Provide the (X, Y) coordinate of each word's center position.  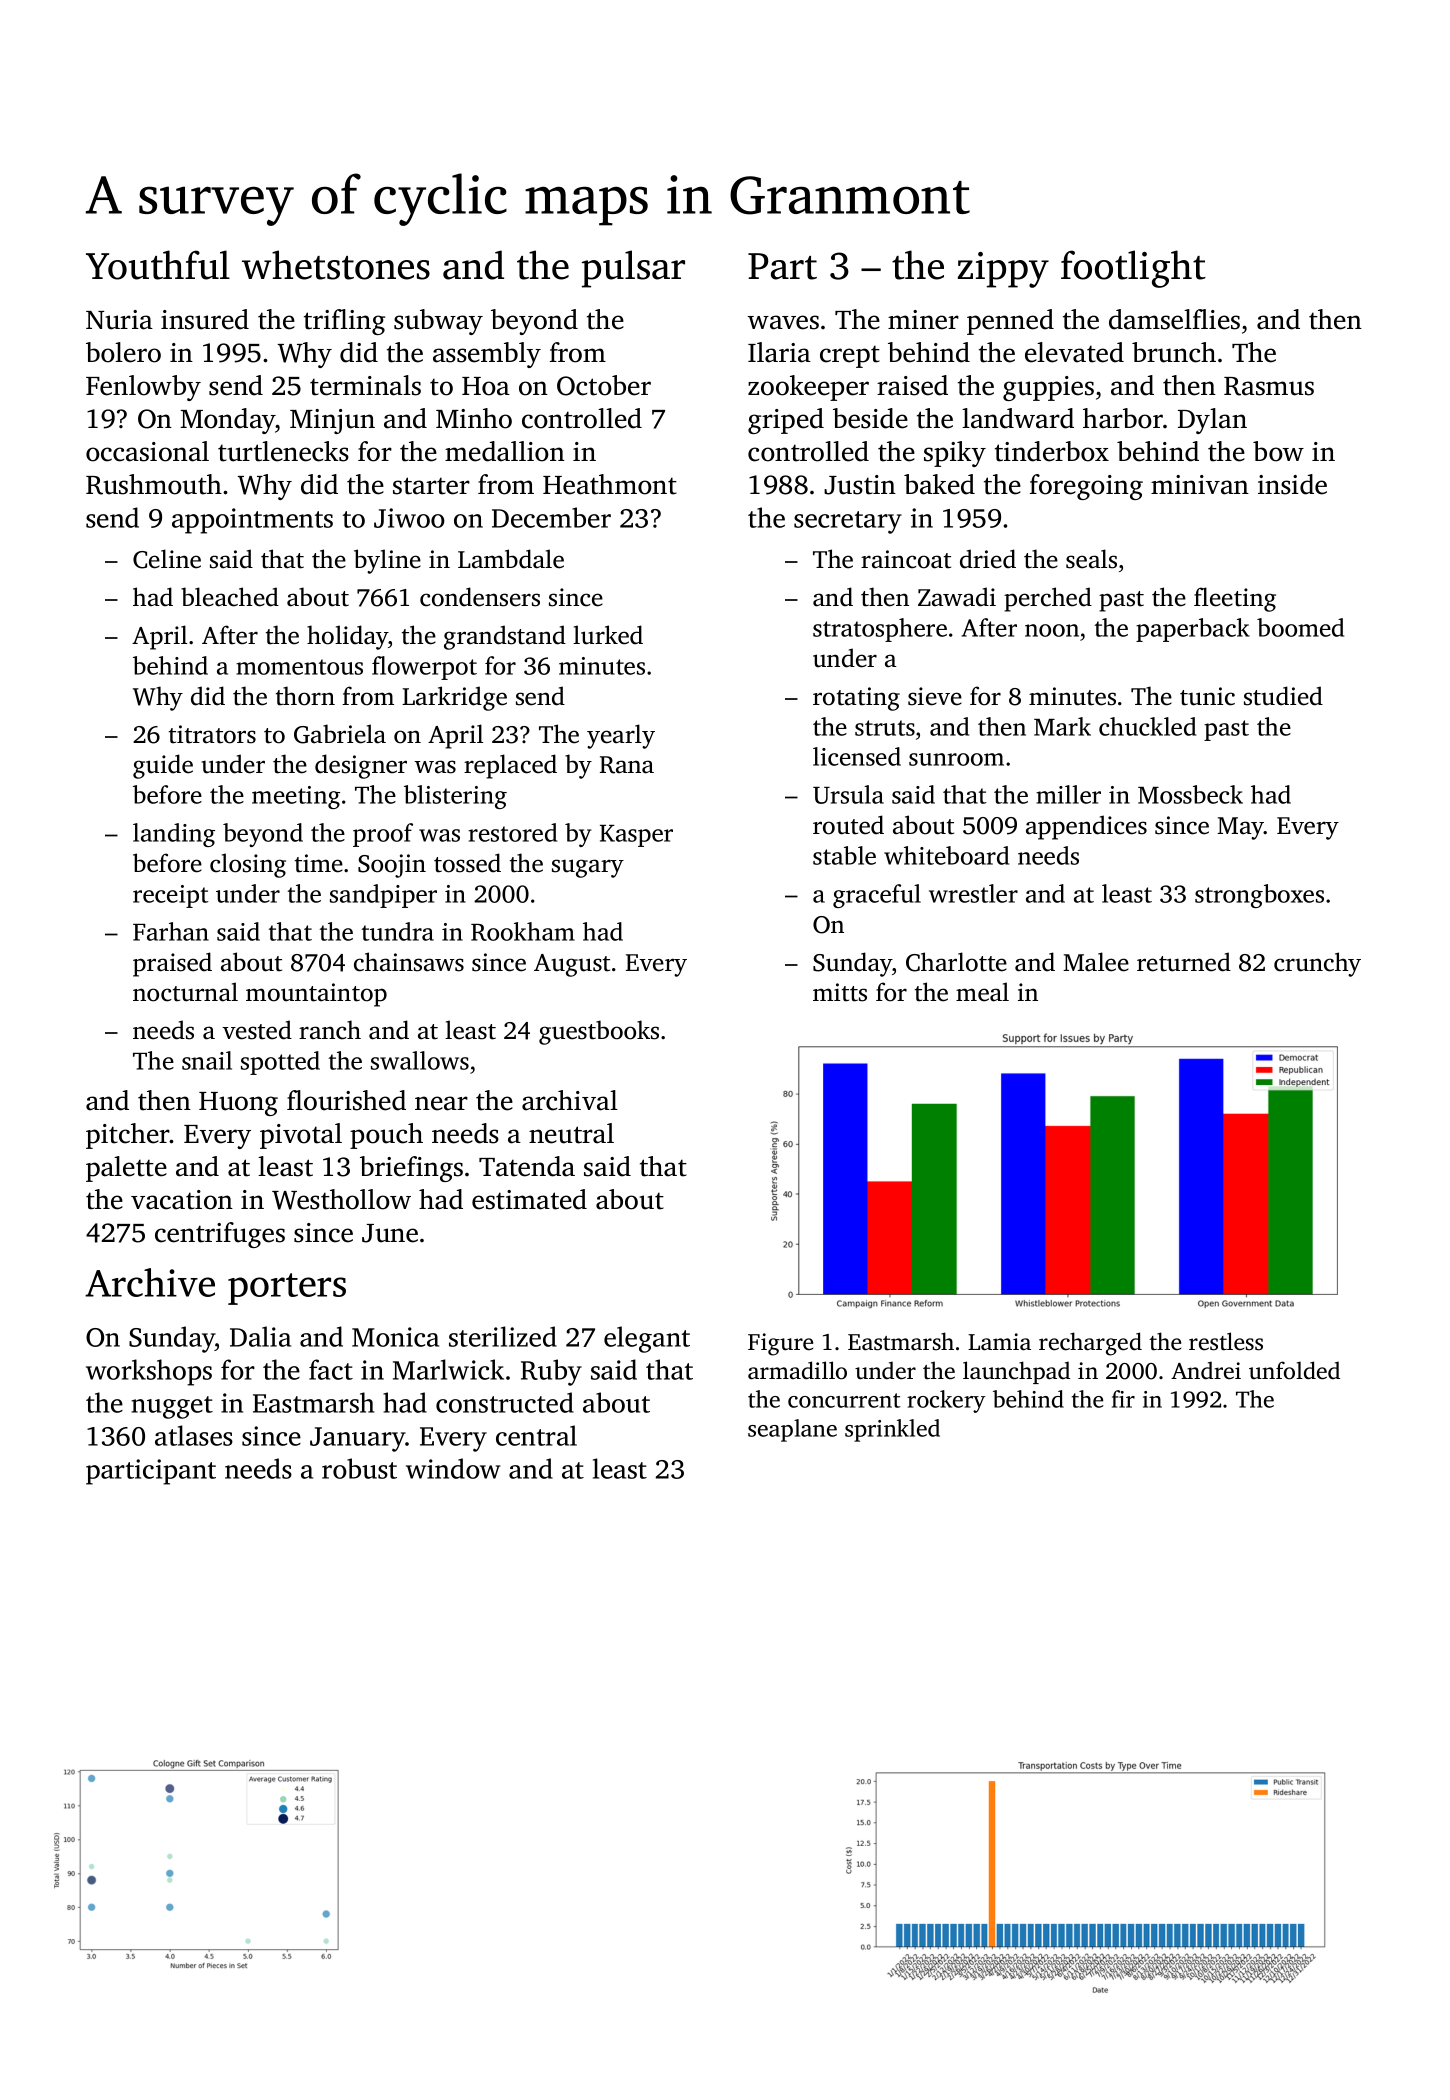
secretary (848, 522)
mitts (840, 992)
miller (1068, 794)
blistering (455, 797)
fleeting (1235, 599)
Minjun (332, 421)
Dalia (260, 1336)
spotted (280, 1063)
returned (1184, 962)
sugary (588, 868)
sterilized (503, 1336)
